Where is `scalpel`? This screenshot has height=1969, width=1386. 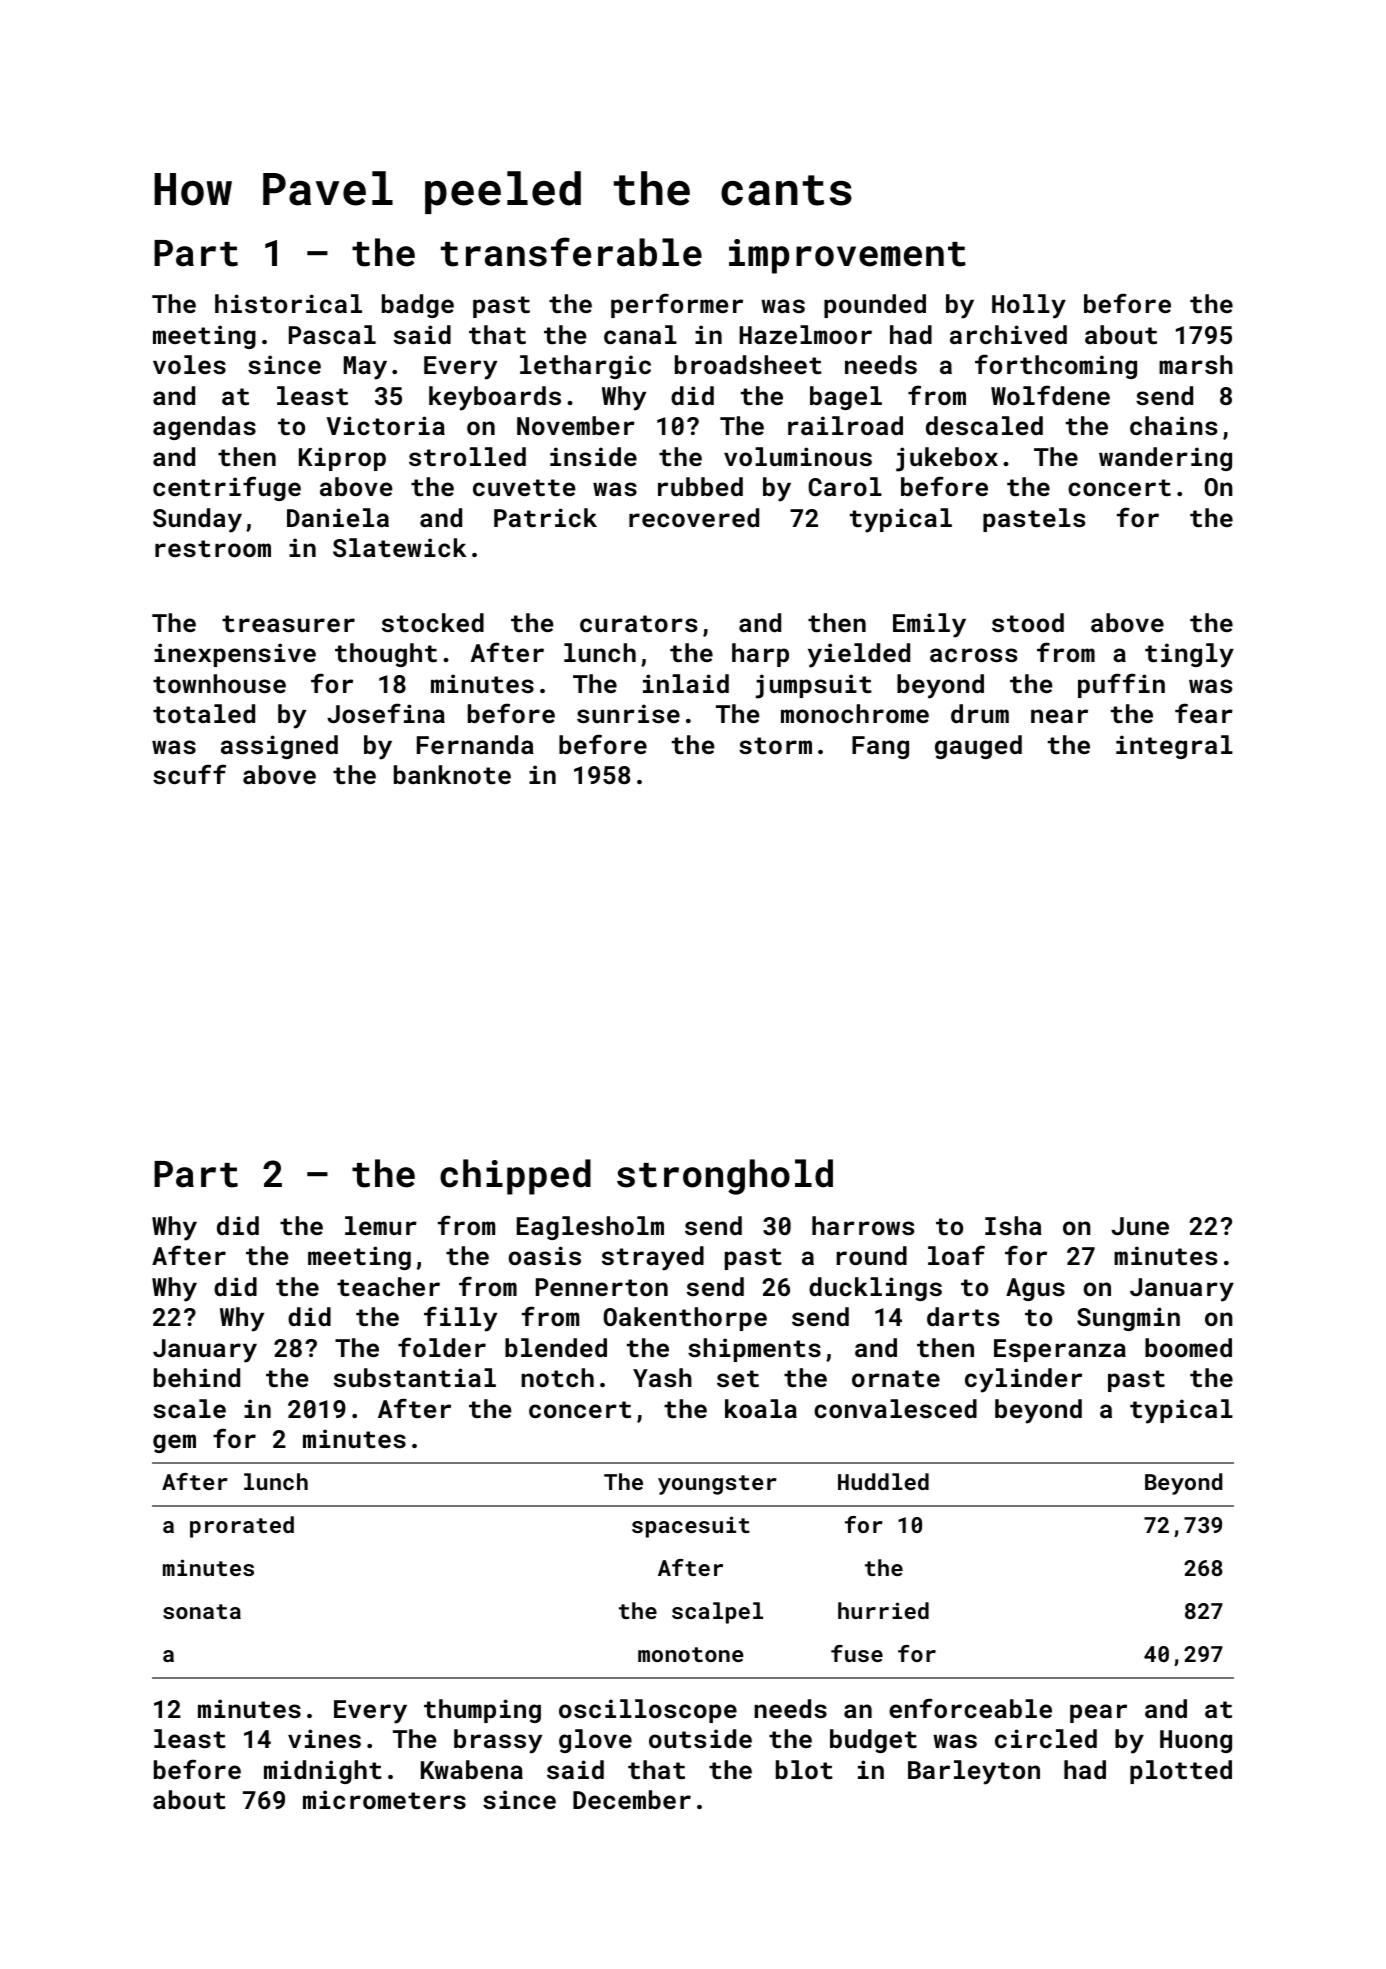 scalpel is located at coordinates (717, 1613).
